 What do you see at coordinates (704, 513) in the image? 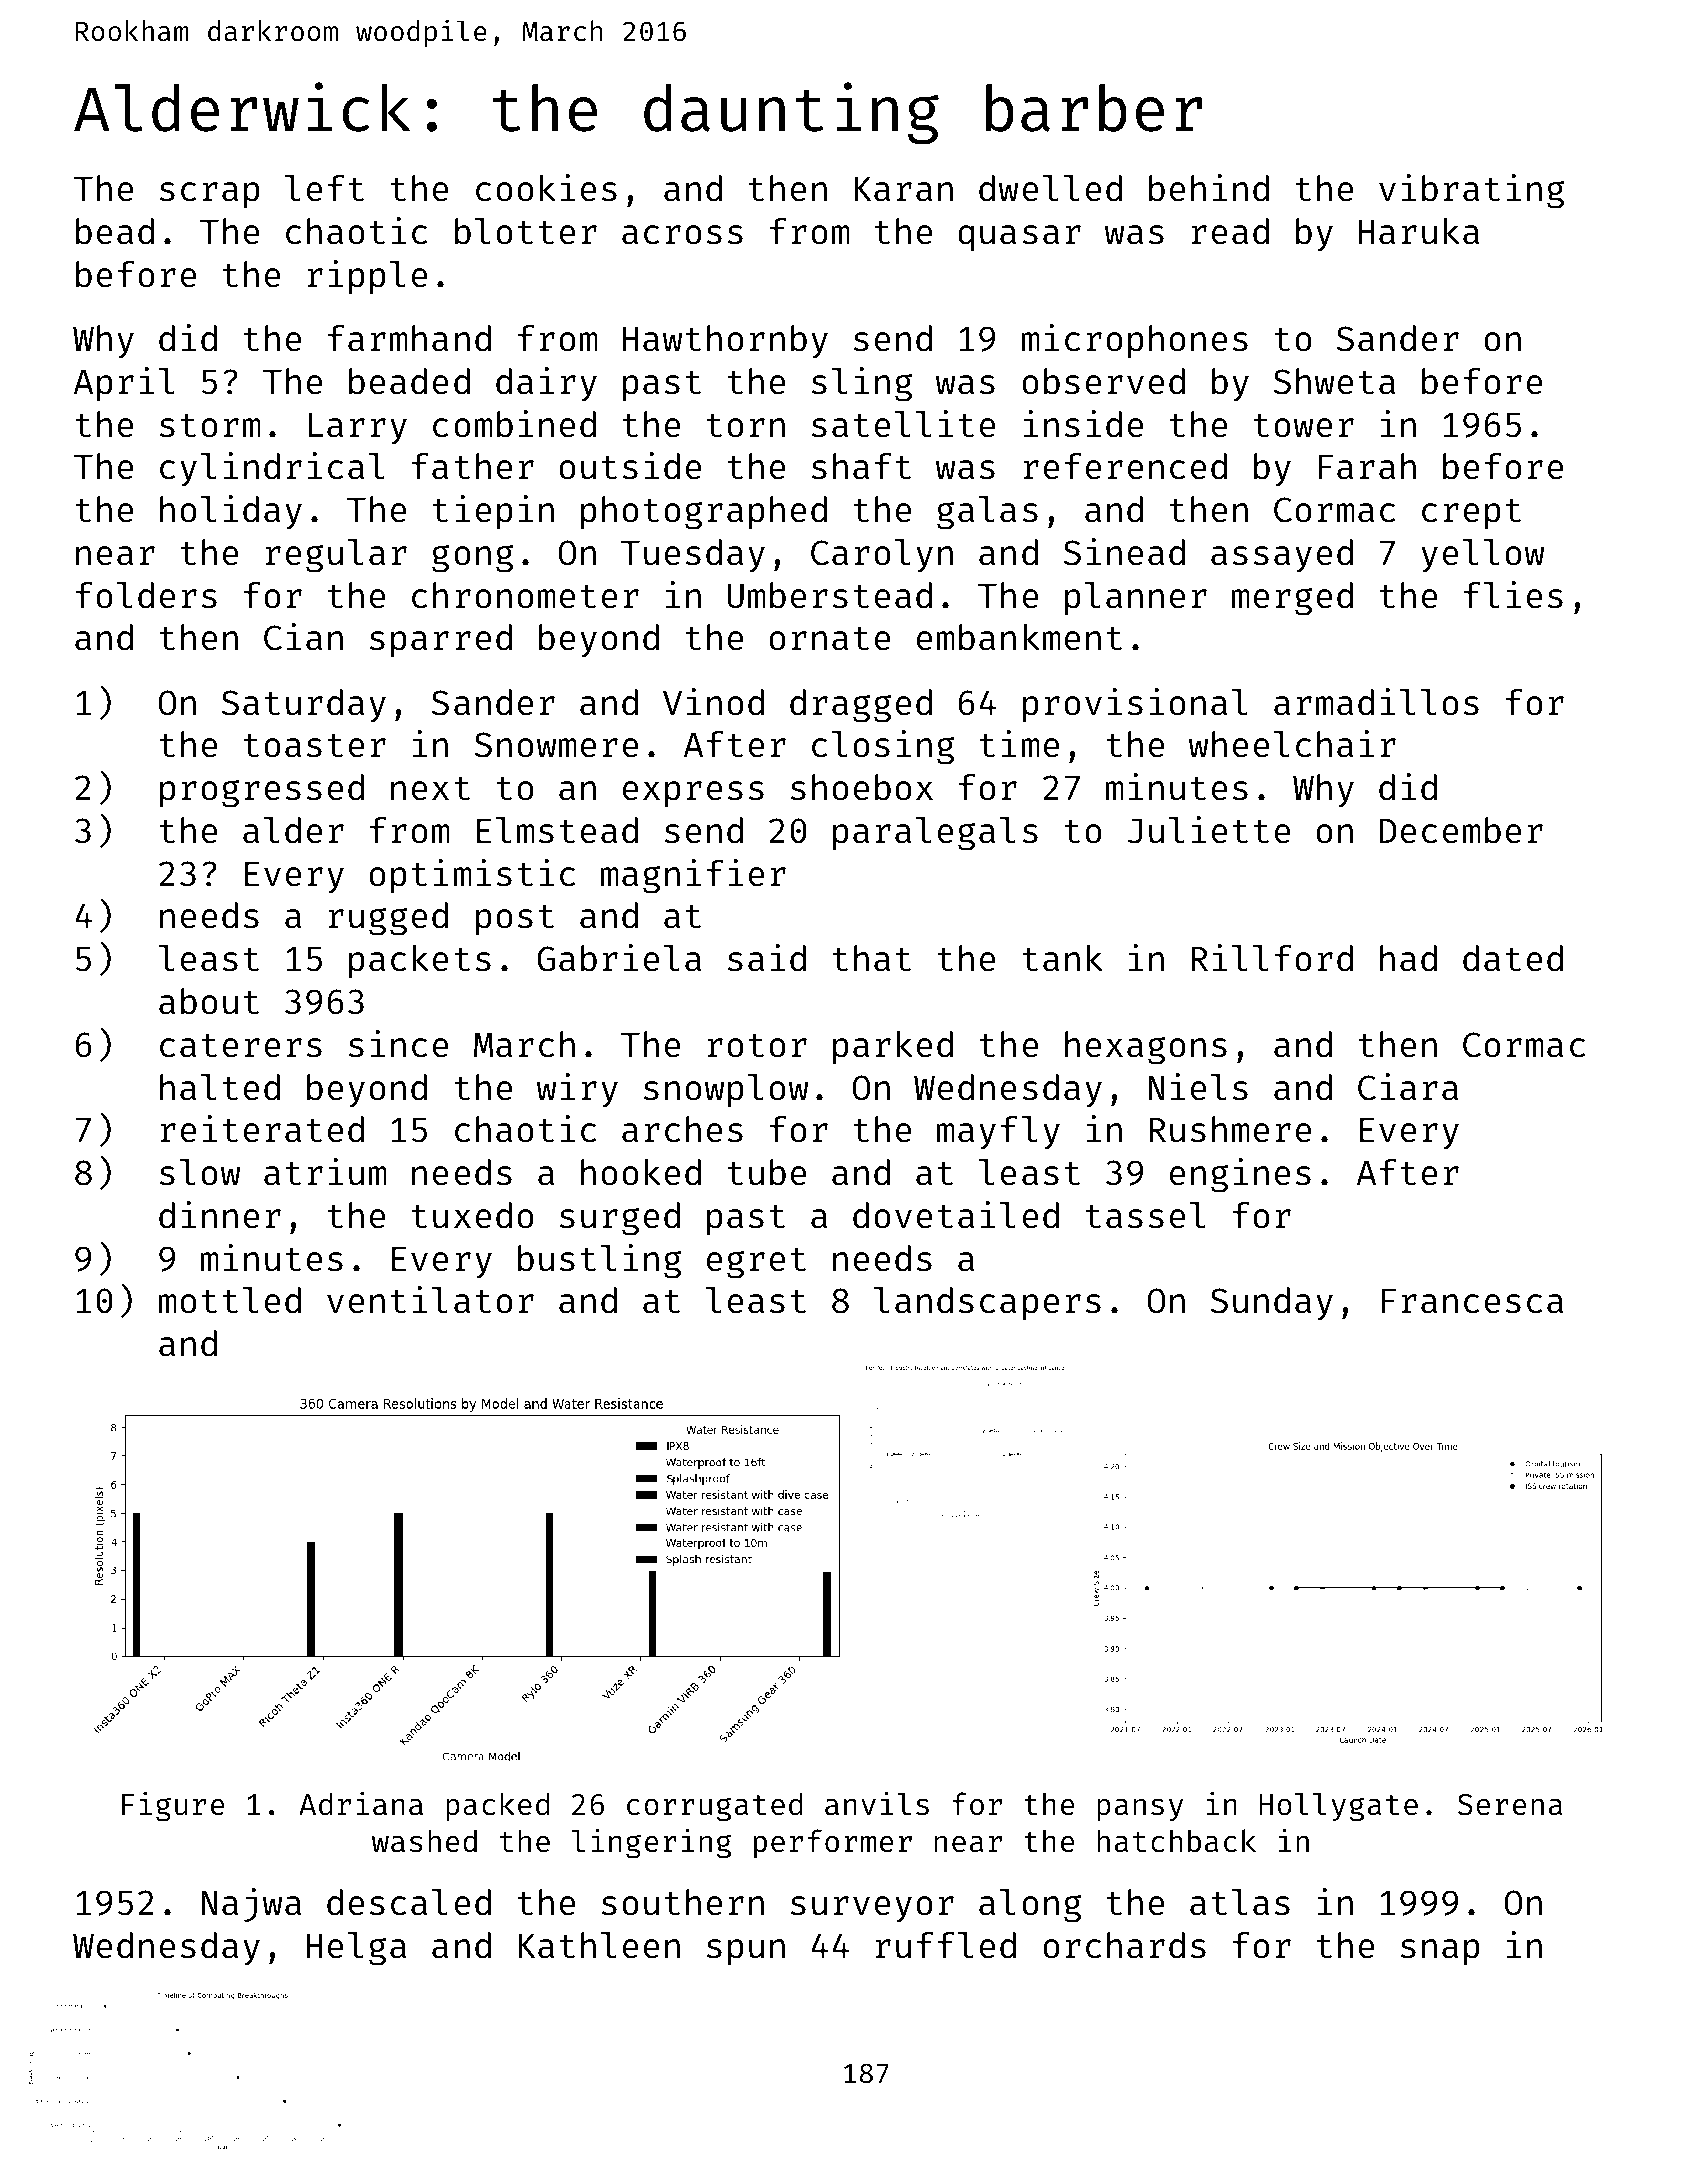
I see `photographed` at bounding box center [704, 513].
